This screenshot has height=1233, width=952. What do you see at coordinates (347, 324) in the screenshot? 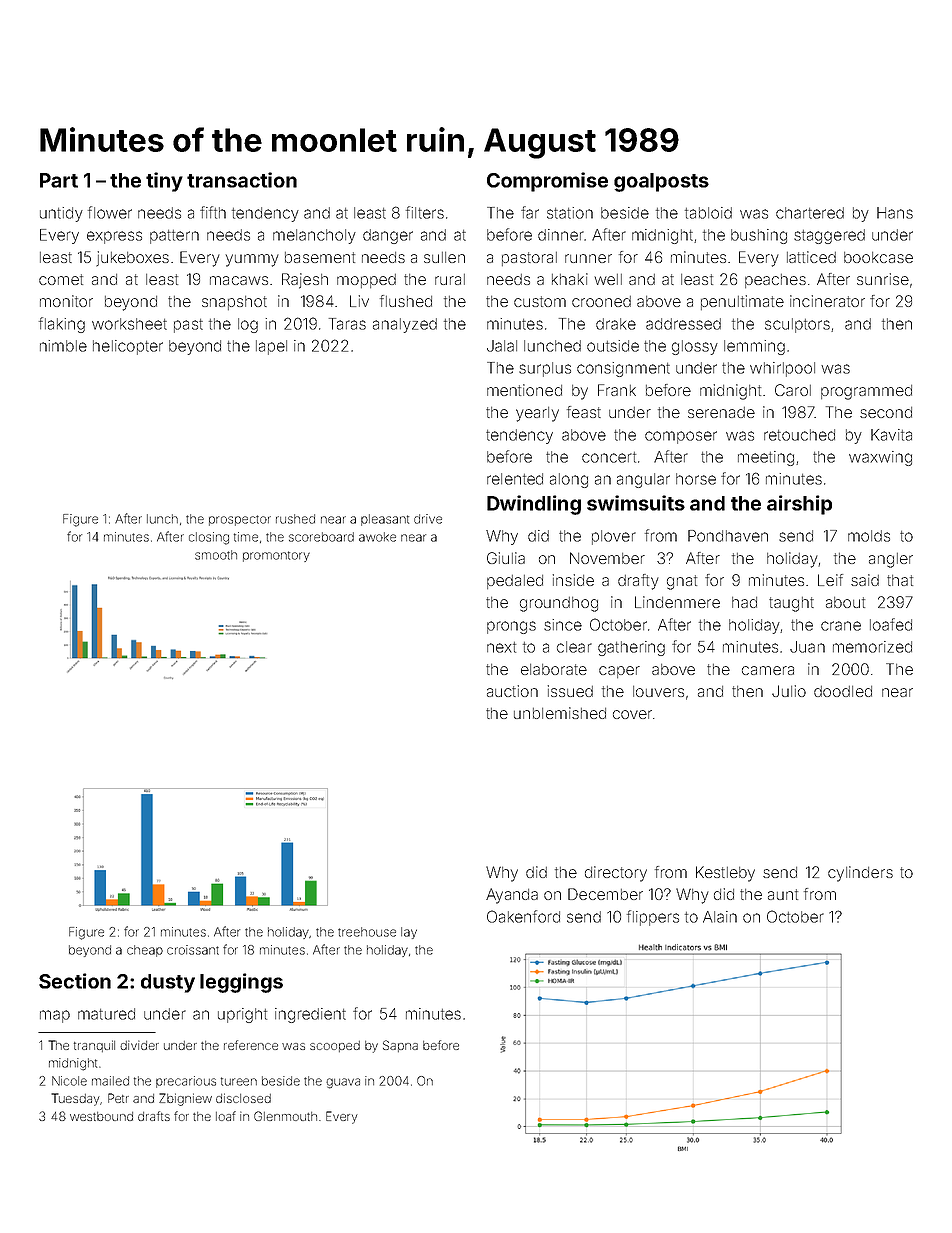
I see `Taras` at bounding box center [347, 324].
